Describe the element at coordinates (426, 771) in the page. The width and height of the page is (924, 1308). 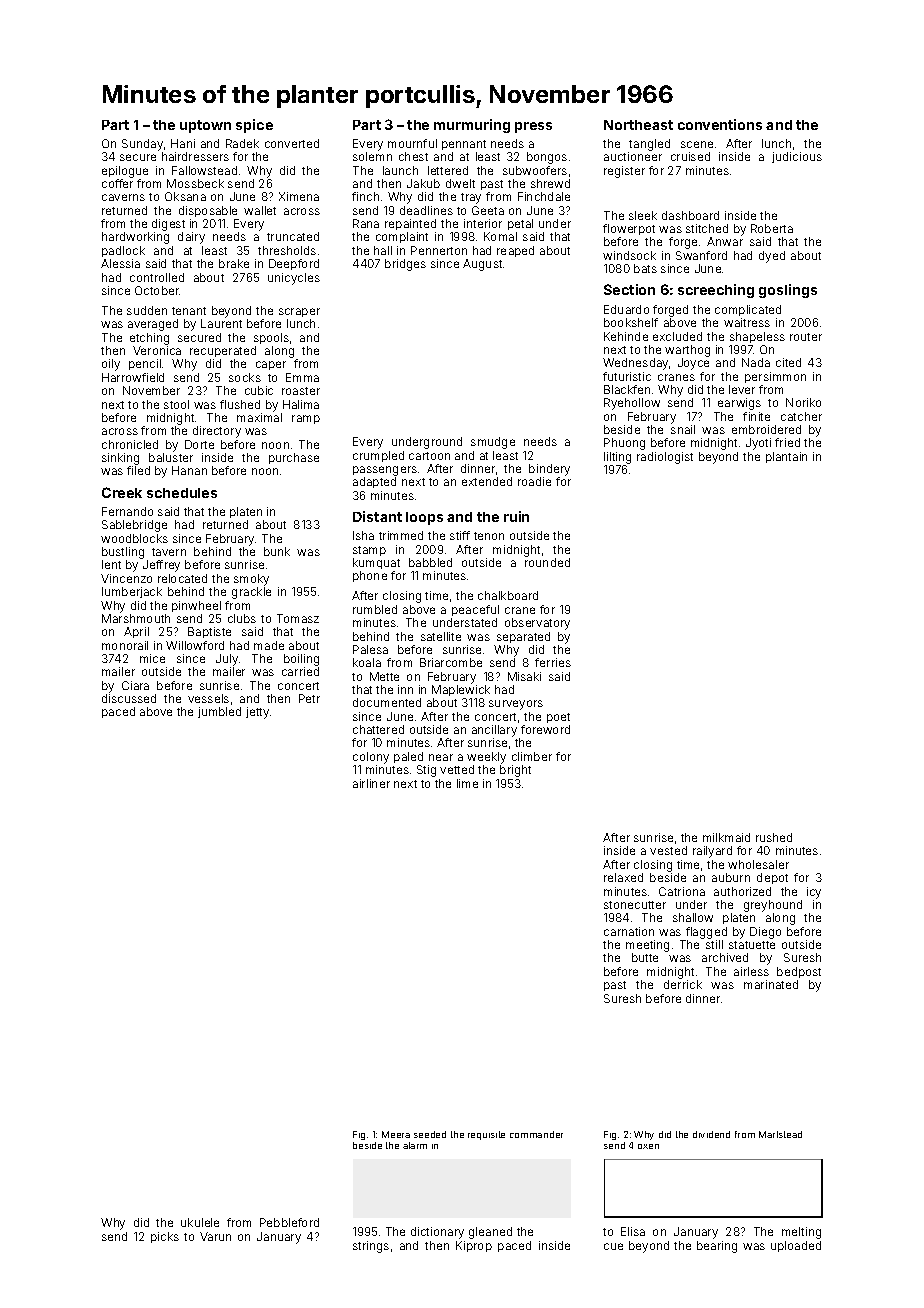
I see `Stig` at that location.
